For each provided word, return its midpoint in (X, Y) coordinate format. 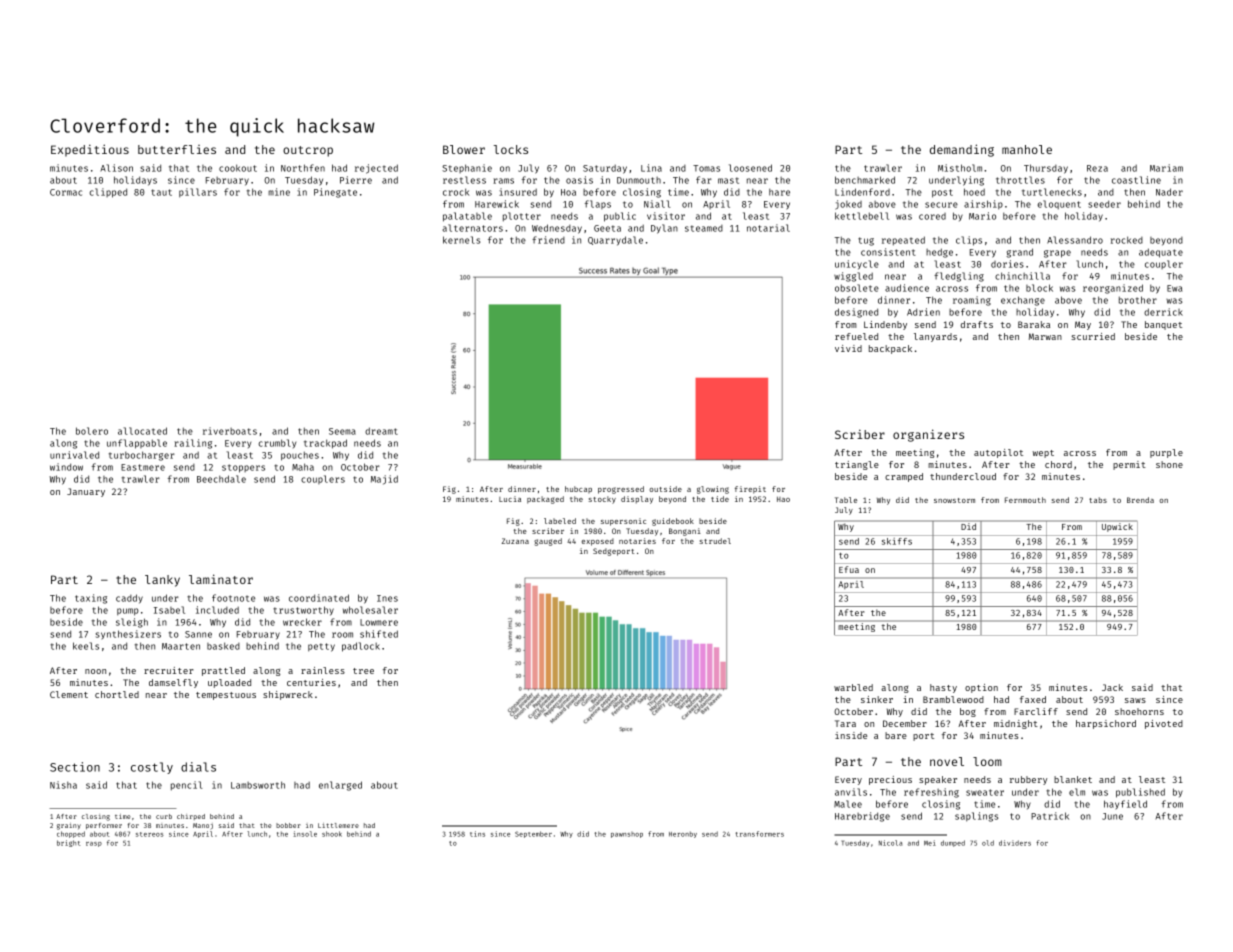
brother (1138, 300)
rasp (94, 844)
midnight (1016, 724)
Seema (342, 431)
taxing (91, 599)
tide (720, 499)
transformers (760, 834)
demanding (962, 150)
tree (363, 671)
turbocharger (142, 456)
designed (856, 313)
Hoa (568, 192)
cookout (238, 168)
